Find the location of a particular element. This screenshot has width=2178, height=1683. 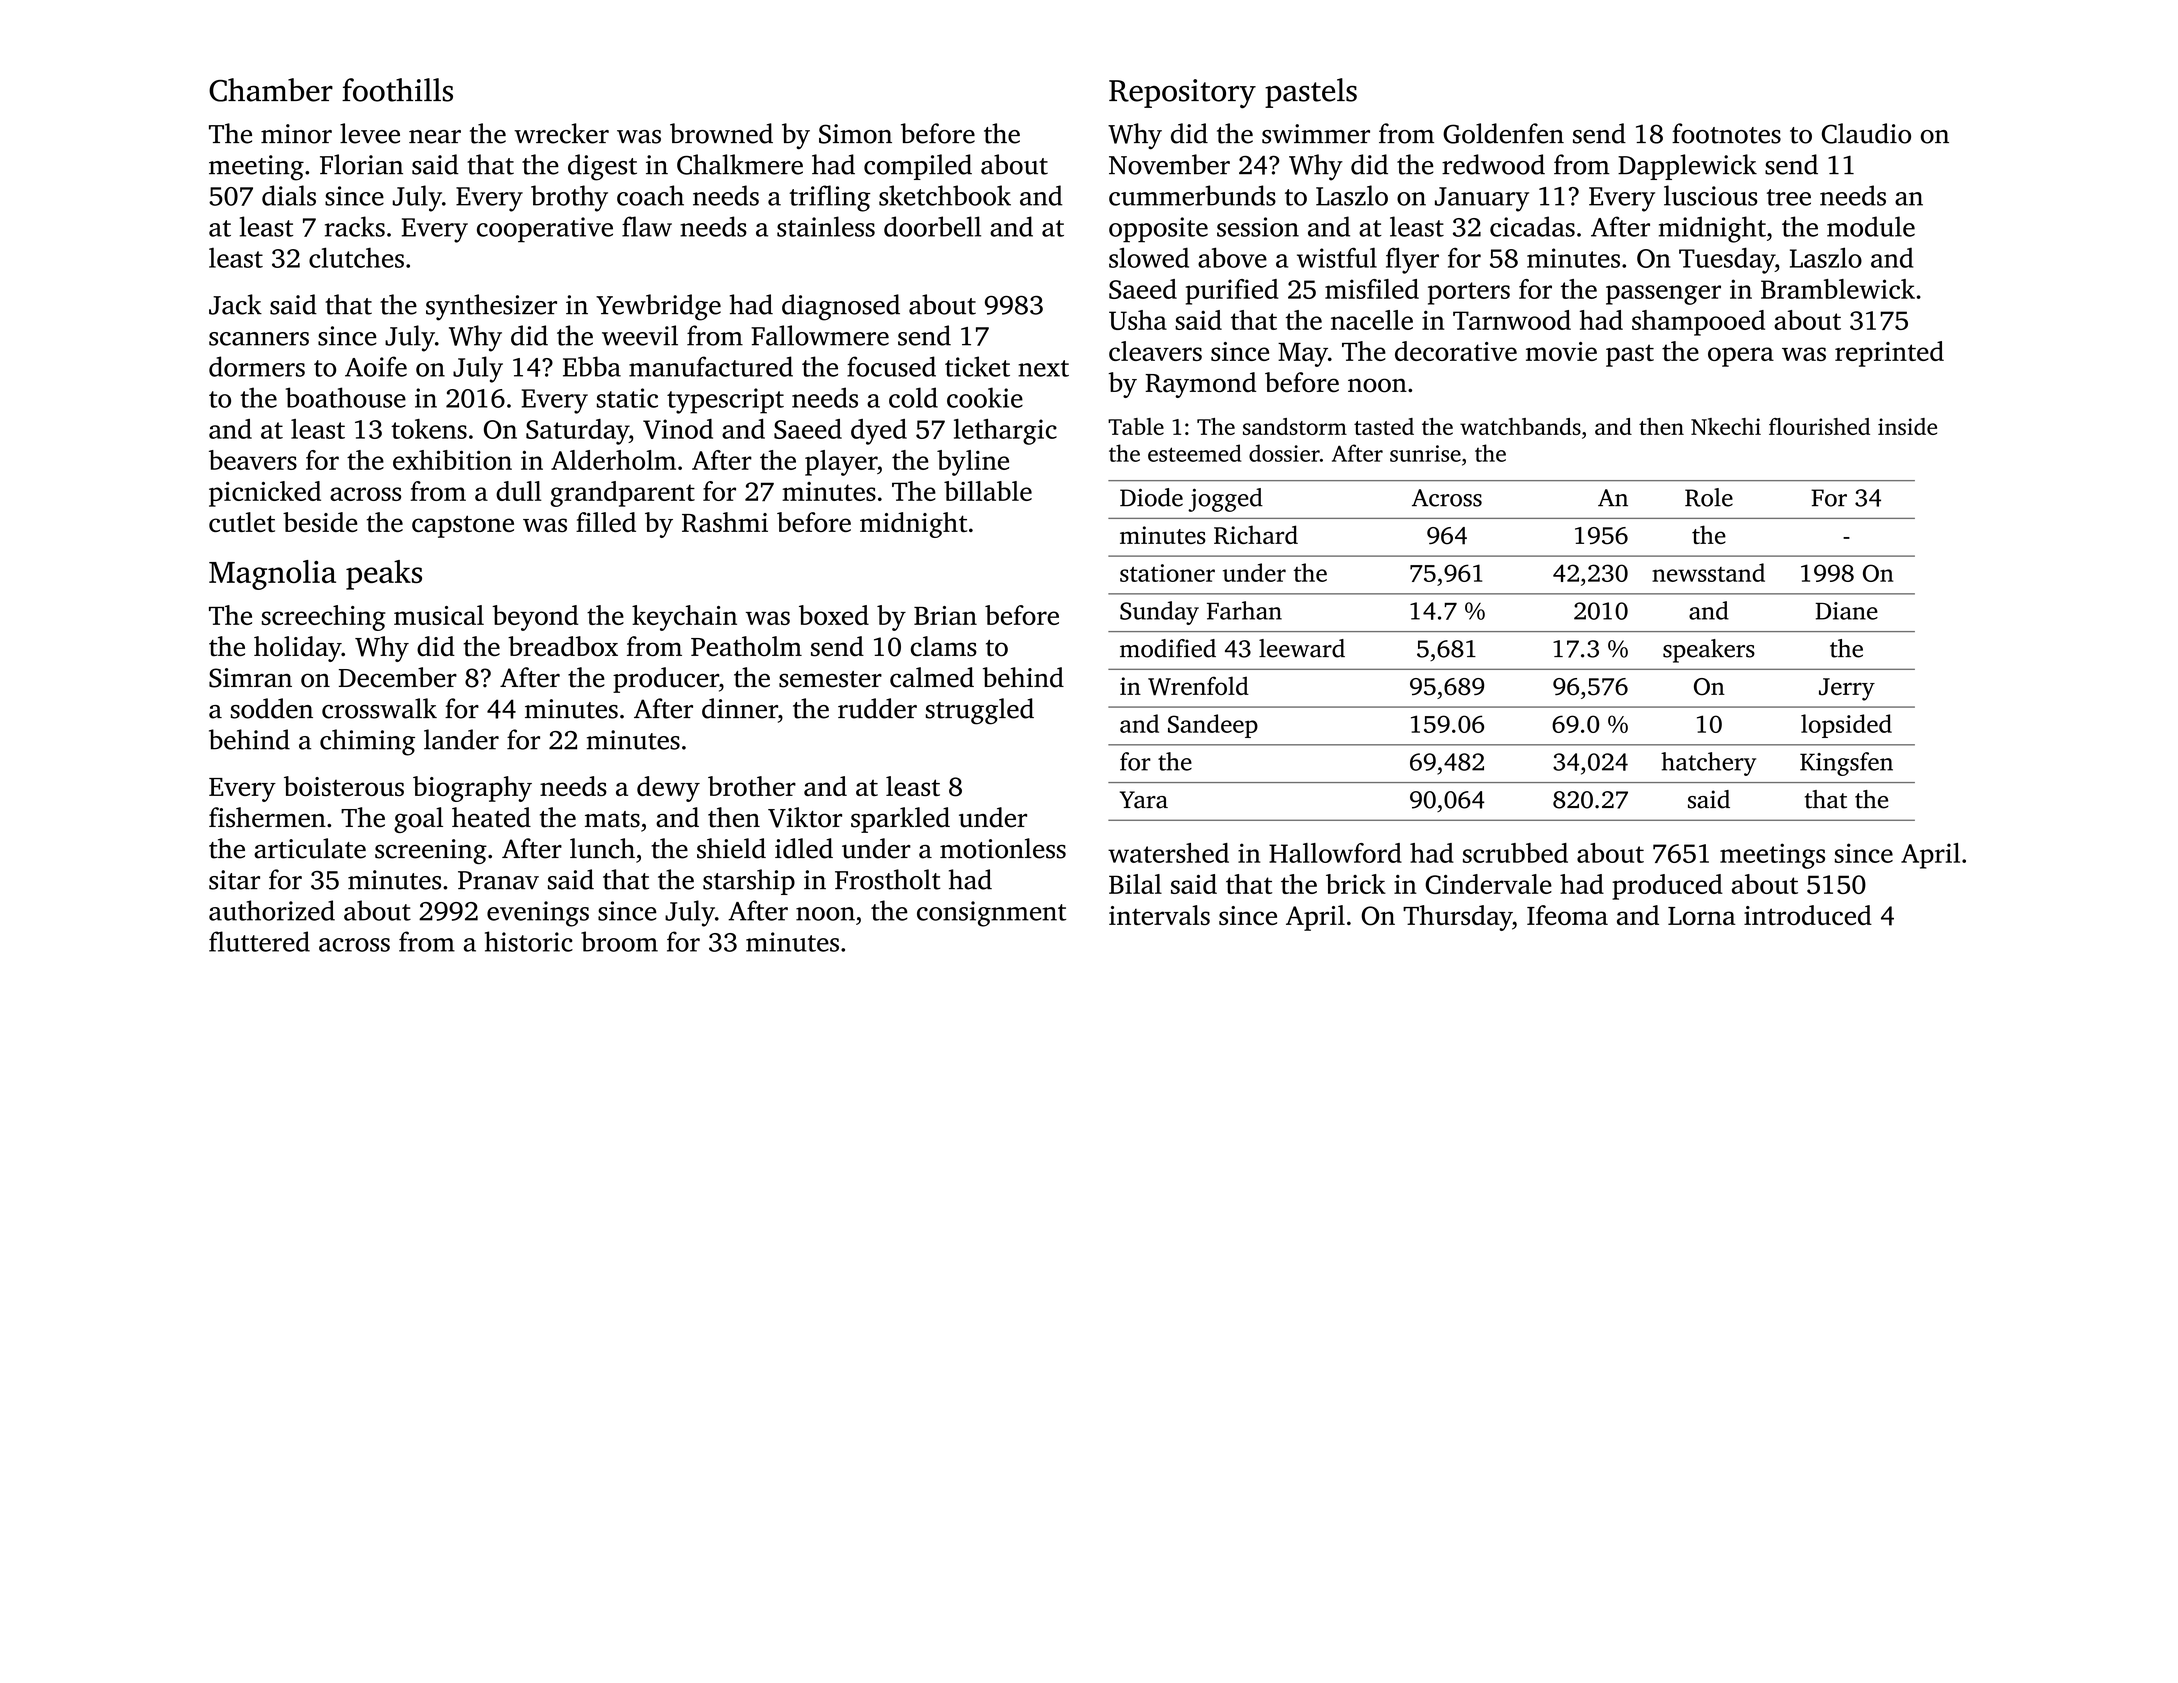

Repository is located at coordinates (1182, 94).
